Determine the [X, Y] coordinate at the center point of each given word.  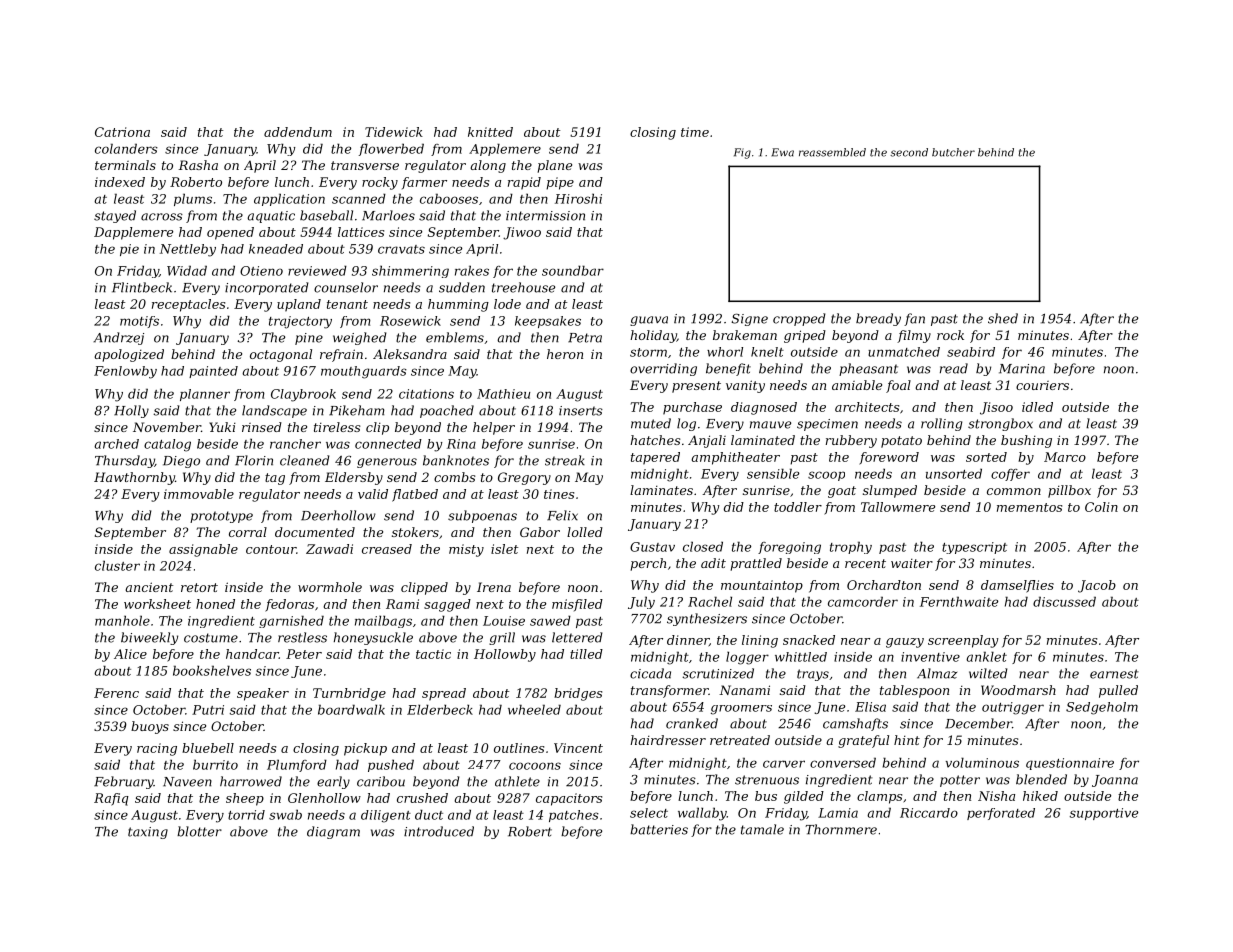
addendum [298, 132]
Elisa [870, 707]
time [695, 132]
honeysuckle [373, 638]
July [641, 602]
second [909, 152]
